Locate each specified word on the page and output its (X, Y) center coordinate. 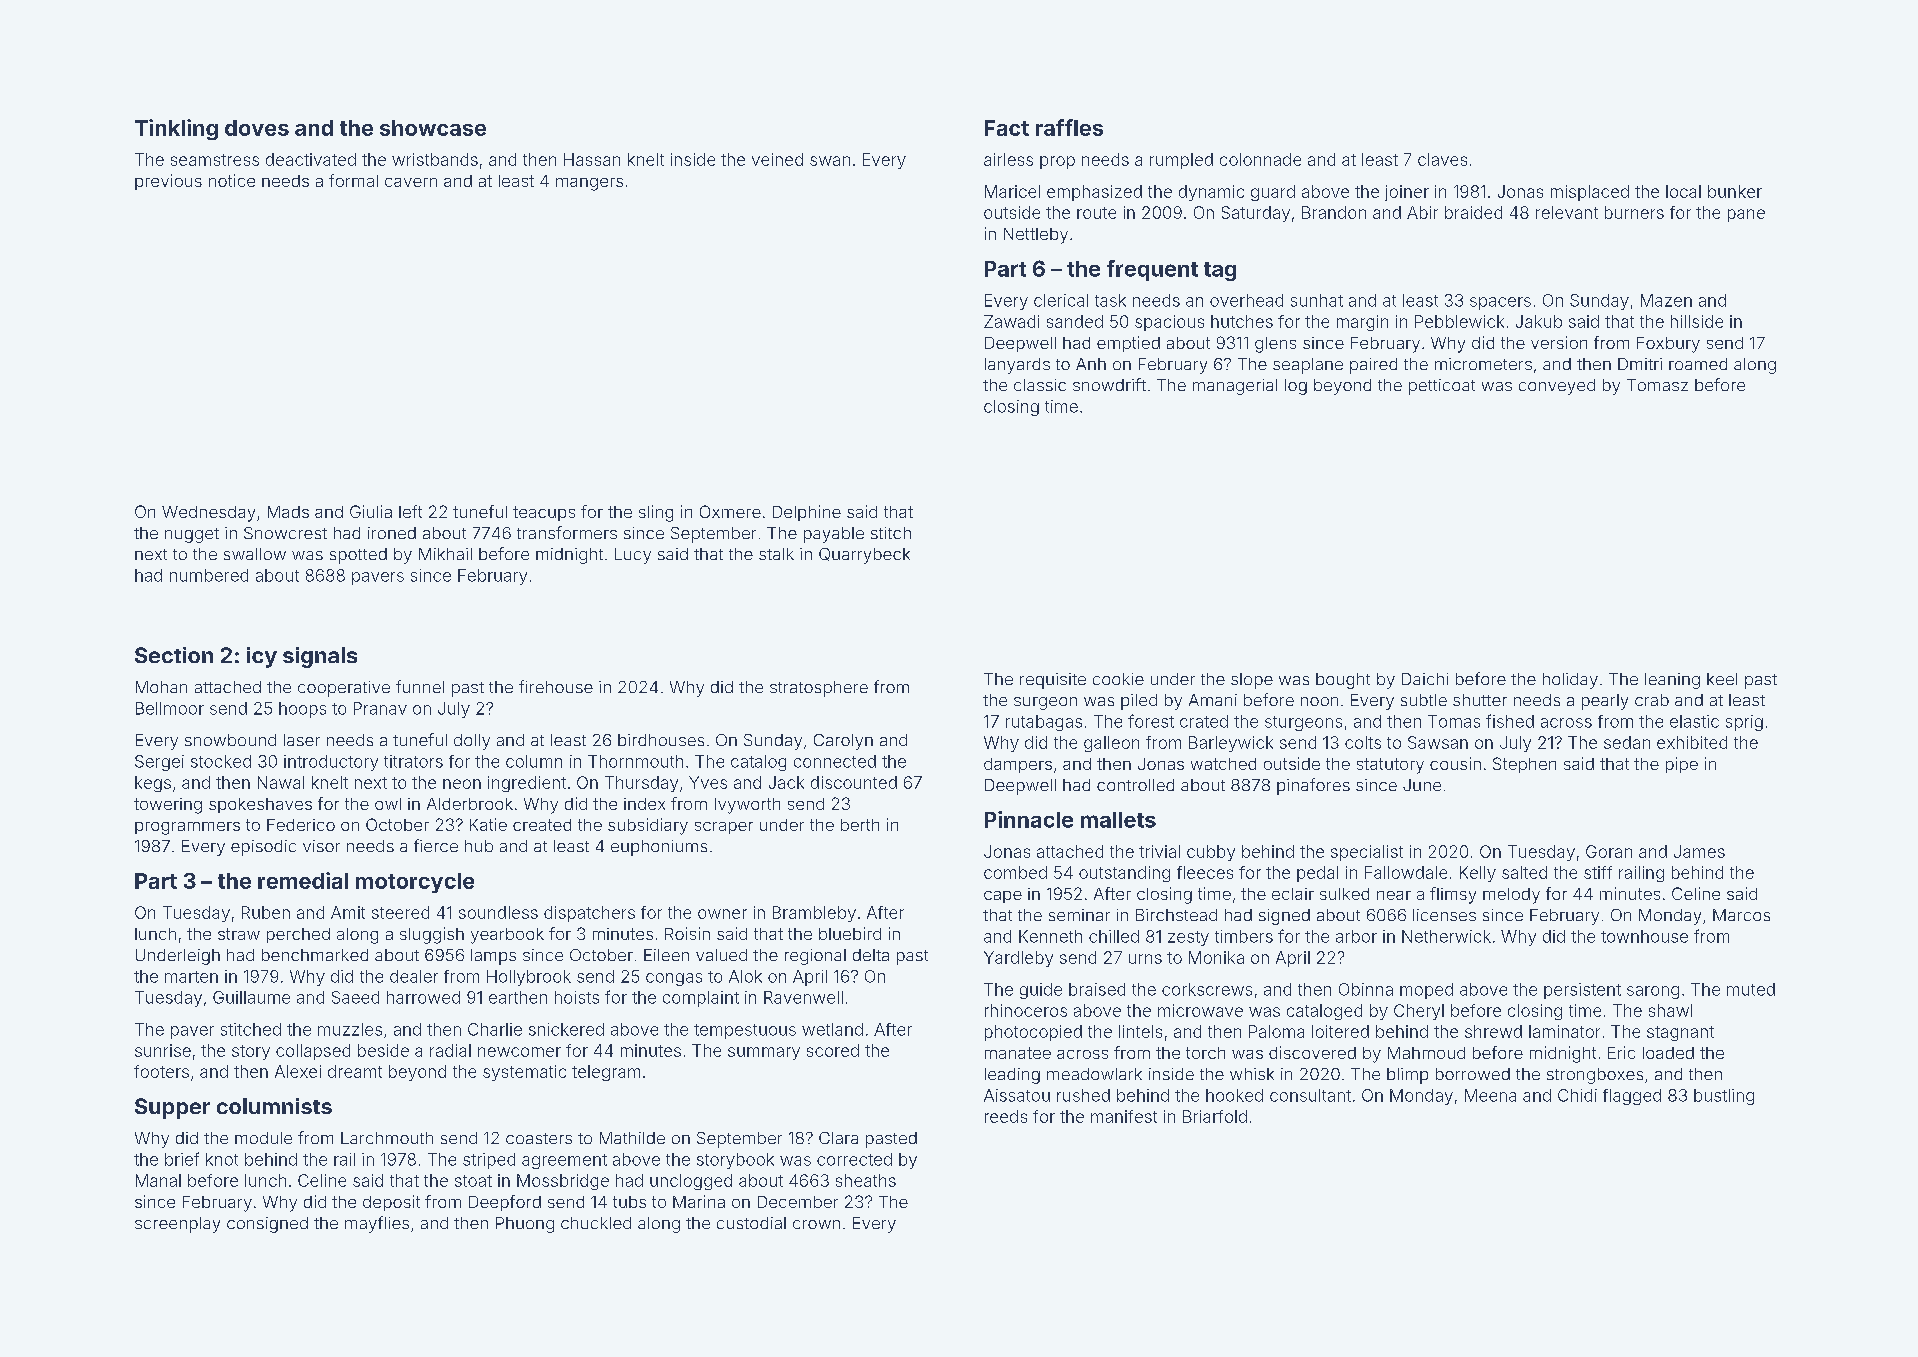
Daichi (1425, 679)
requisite (1053, 681)
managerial (1235, 387)
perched (298, 935)
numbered (209, 575)
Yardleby (1018, 959)
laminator (1564, 1031)
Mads (288, 512)
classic (1040, 385)
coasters (539, 1138)
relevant (1567, 212)
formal (353, 180)
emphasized (1094, 193)
